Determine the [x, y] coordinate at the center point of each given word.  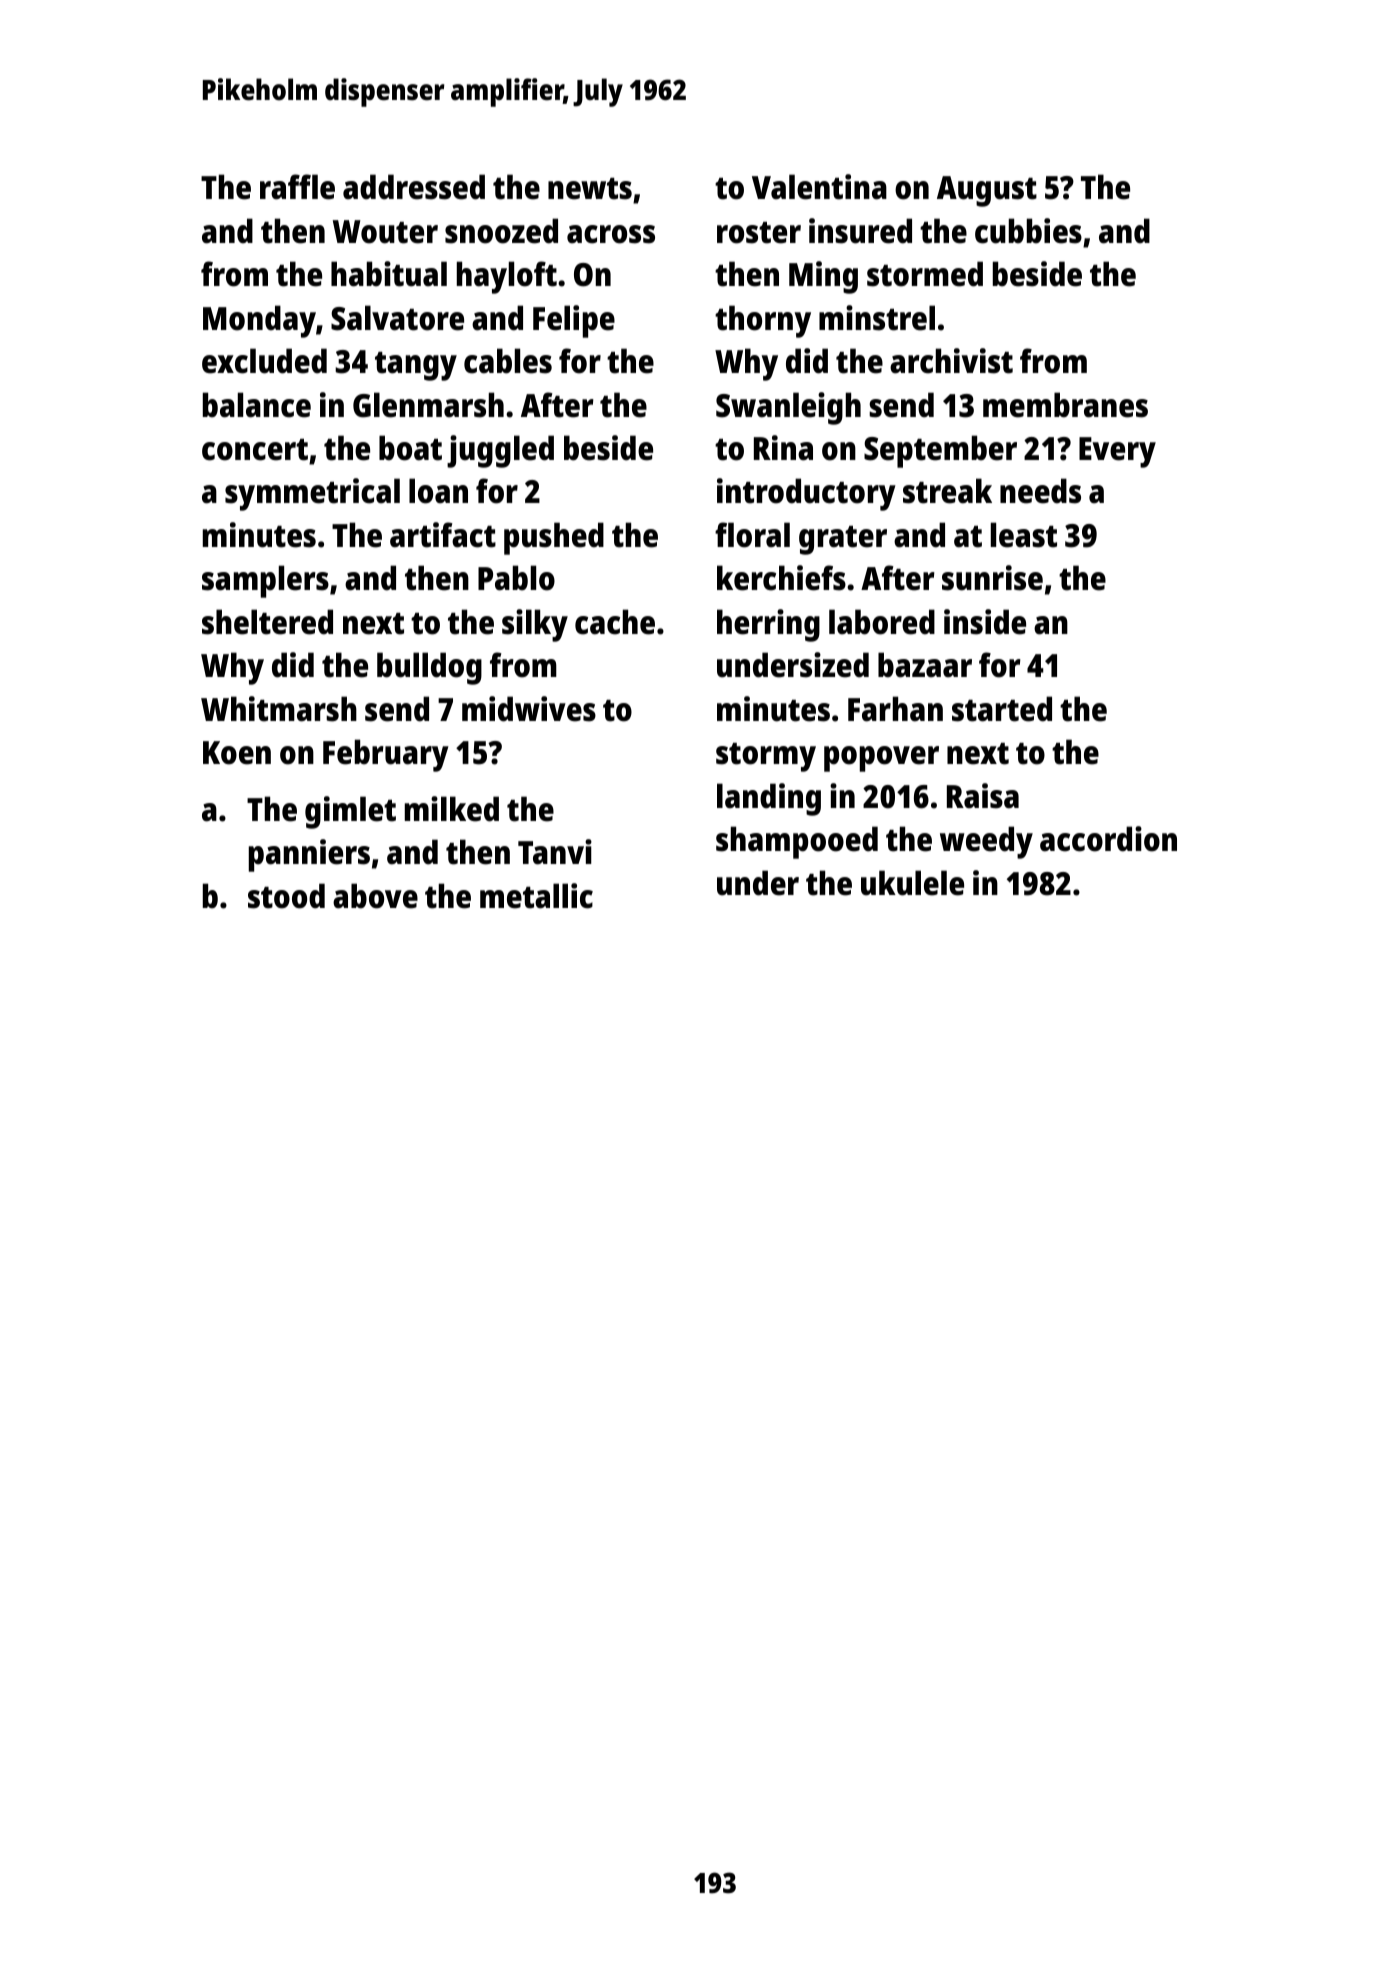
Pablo [516, 578]
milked [452, 809]
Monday [259, 321]
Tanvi [555, 852]
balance [257, 405]
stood [286, 896]
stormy [766, 757]
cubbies [1028, 231]
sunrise [992, 578]
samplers [265, 581]
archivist [951, 361]
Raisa [983, 796]
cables [508, 361]
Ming [823, 277]
